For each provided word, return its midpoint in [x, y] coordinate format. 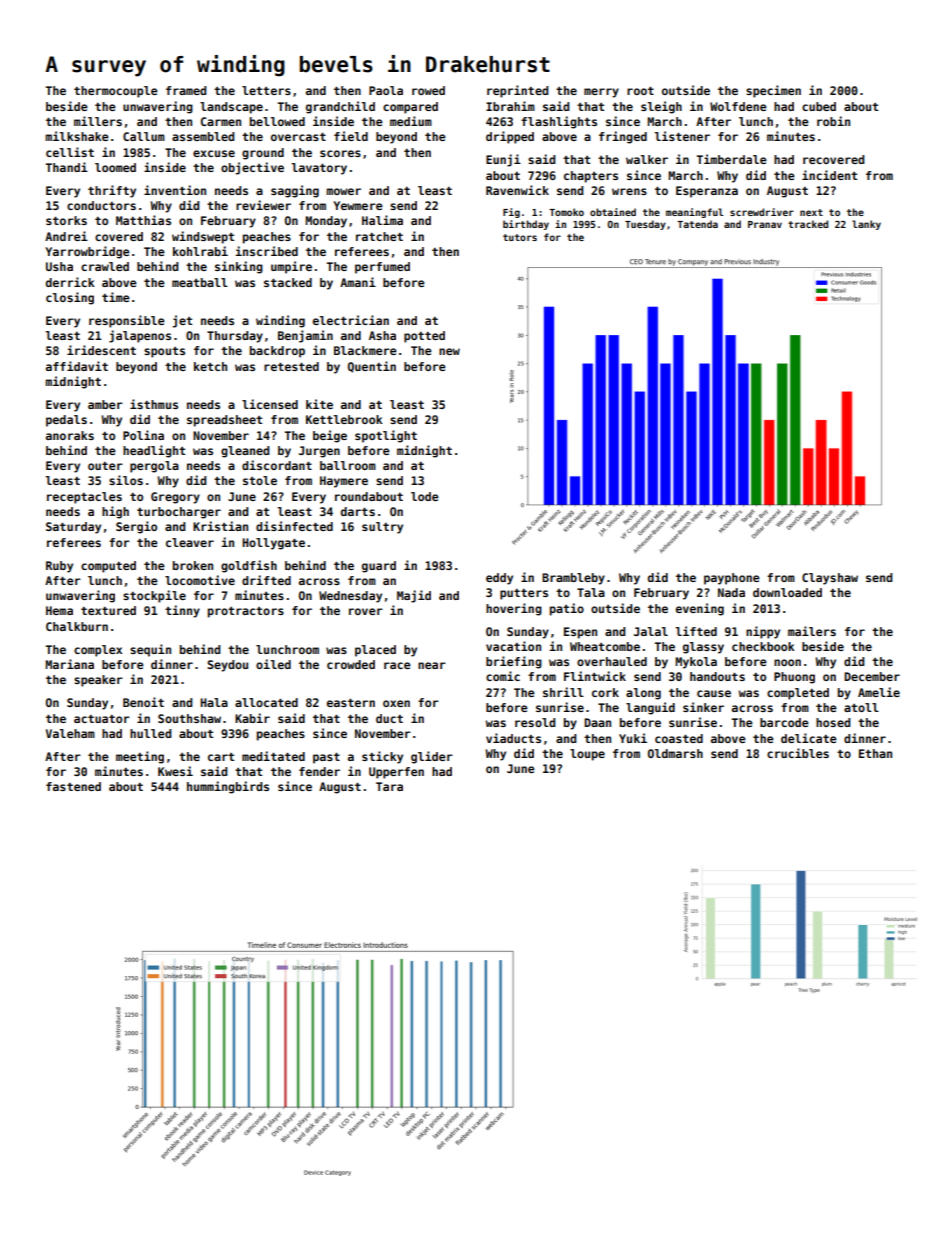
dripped [510, 137]
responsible [127, 321]
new [449, 351]
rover [366, 611]
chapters [591, 177]
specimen [773, 91]
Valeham [70, 733]
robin [833, 121]
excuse [214, 153]
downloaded [787, 592]
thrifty [112, 191]
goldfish [249, 566]
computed [108, 567]
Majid [414, 596]
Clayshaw [830, 579]
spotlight [386, 436]
